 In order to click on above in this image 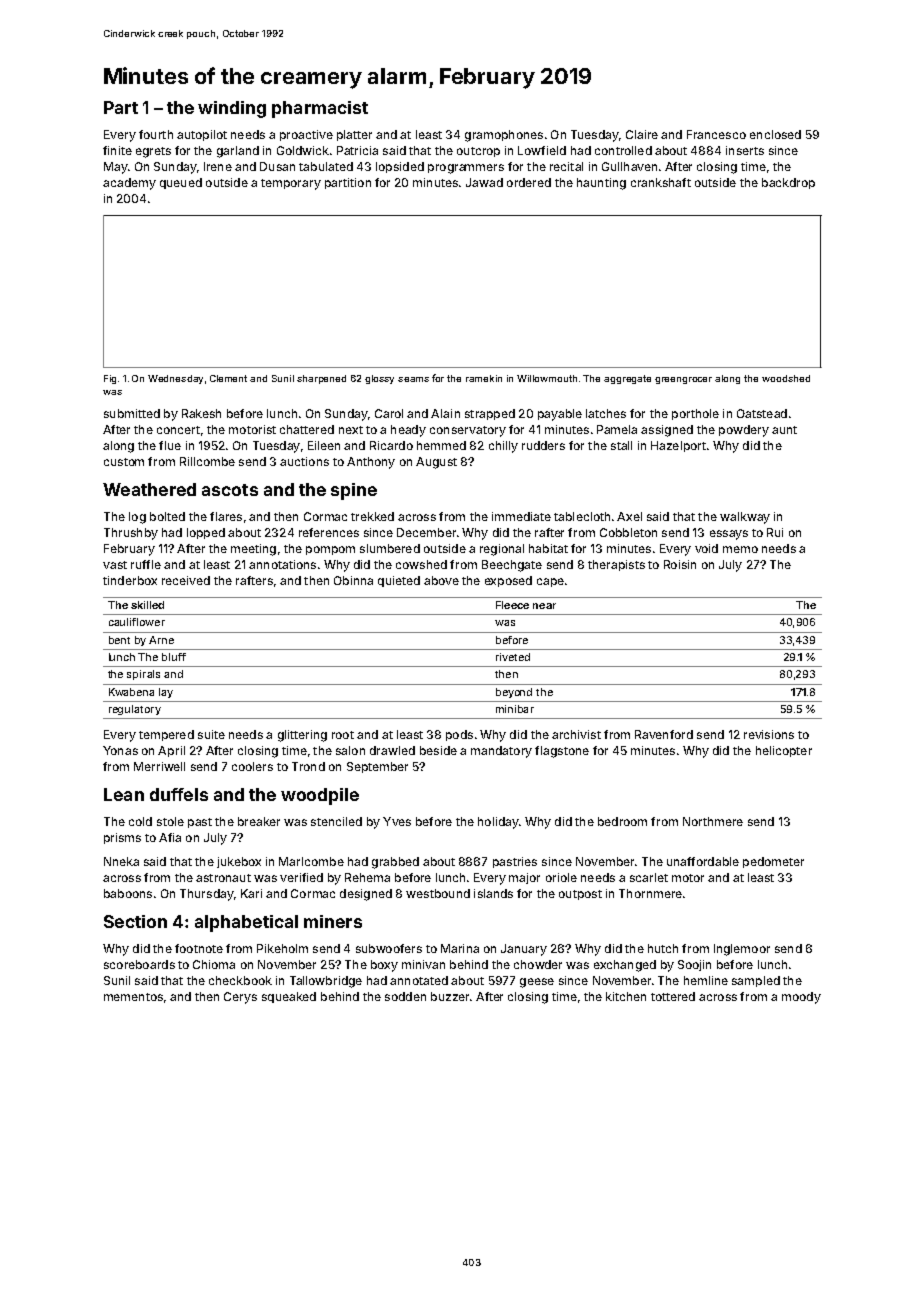, I will do `click(441, 580)`.
